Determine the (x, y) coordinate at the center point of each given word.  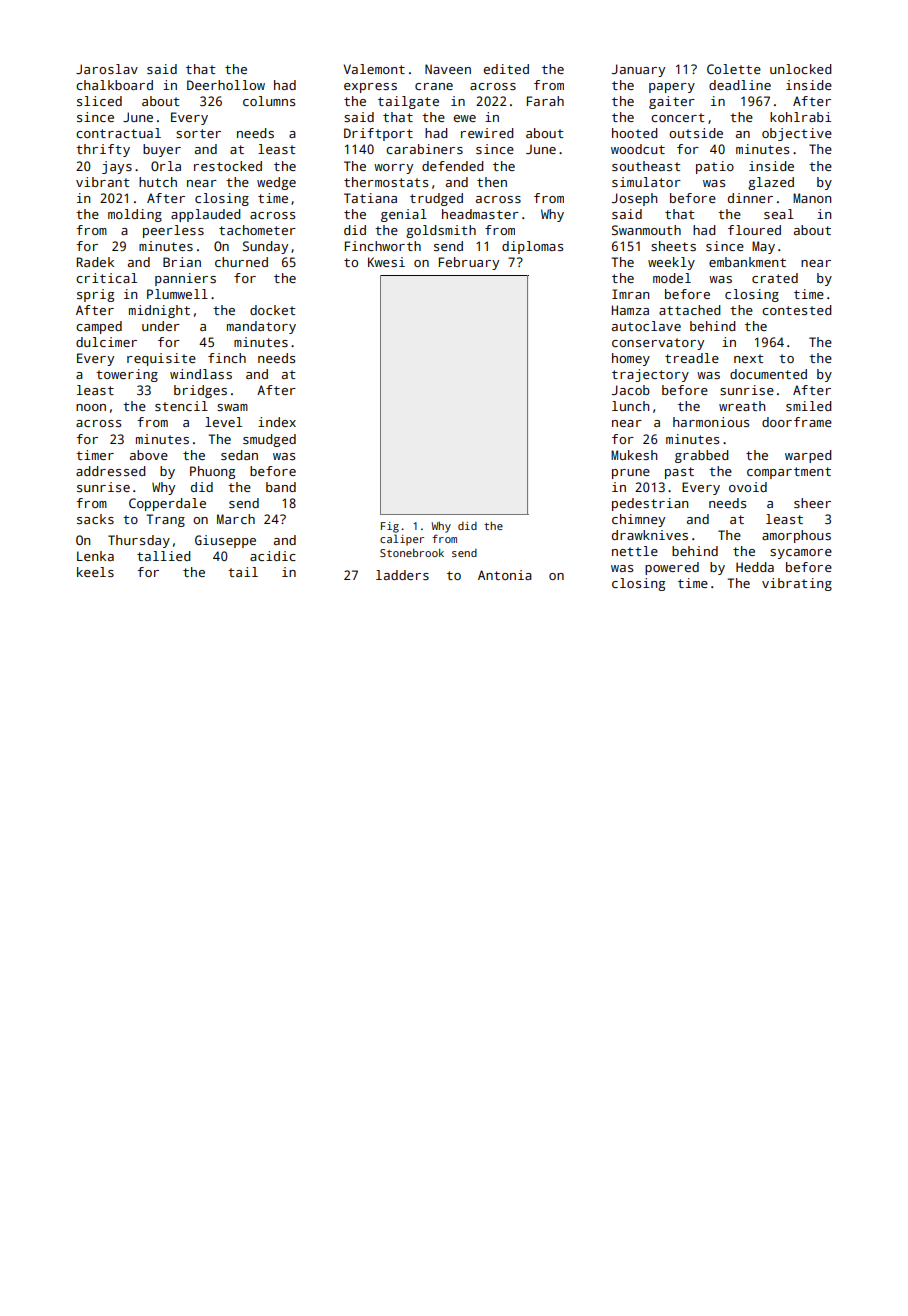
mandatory (261, 327)
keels (95, 572)
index (277, 422)
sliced (99, 101)
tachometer (257, 230)
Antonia (505, 575)
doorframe (797, 422)
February (469, 263)
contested (797, 310)
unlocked (801, 69)
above (149, 455)
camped (99, 327)
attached (690, 310)
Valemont (374, 69)
